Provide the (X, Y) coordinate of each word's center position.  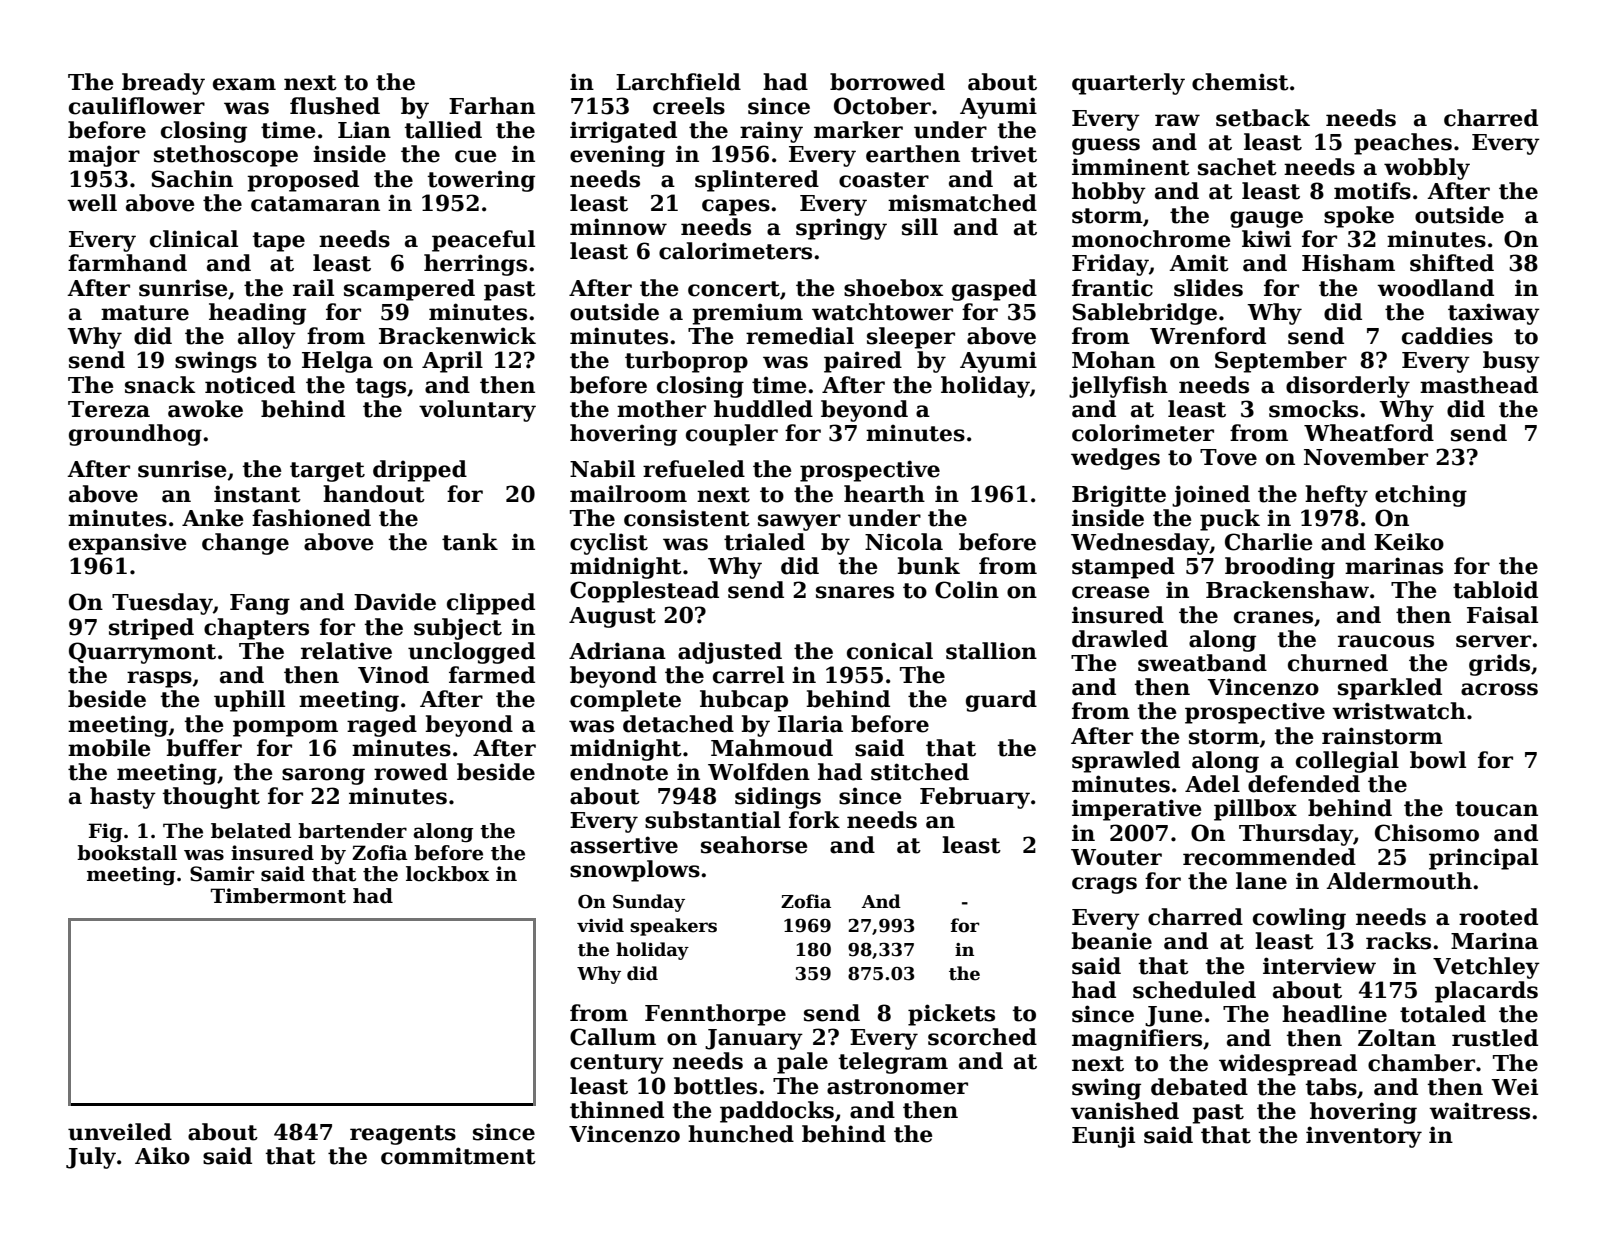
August (612, 617)
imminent (1131, 167)
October (882, 106)
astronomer (897, 1087)
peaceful (483, 241)
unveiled (120, 1132)
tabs (1331, 1087)
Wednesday (1140, 544)
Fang (260, 604)
